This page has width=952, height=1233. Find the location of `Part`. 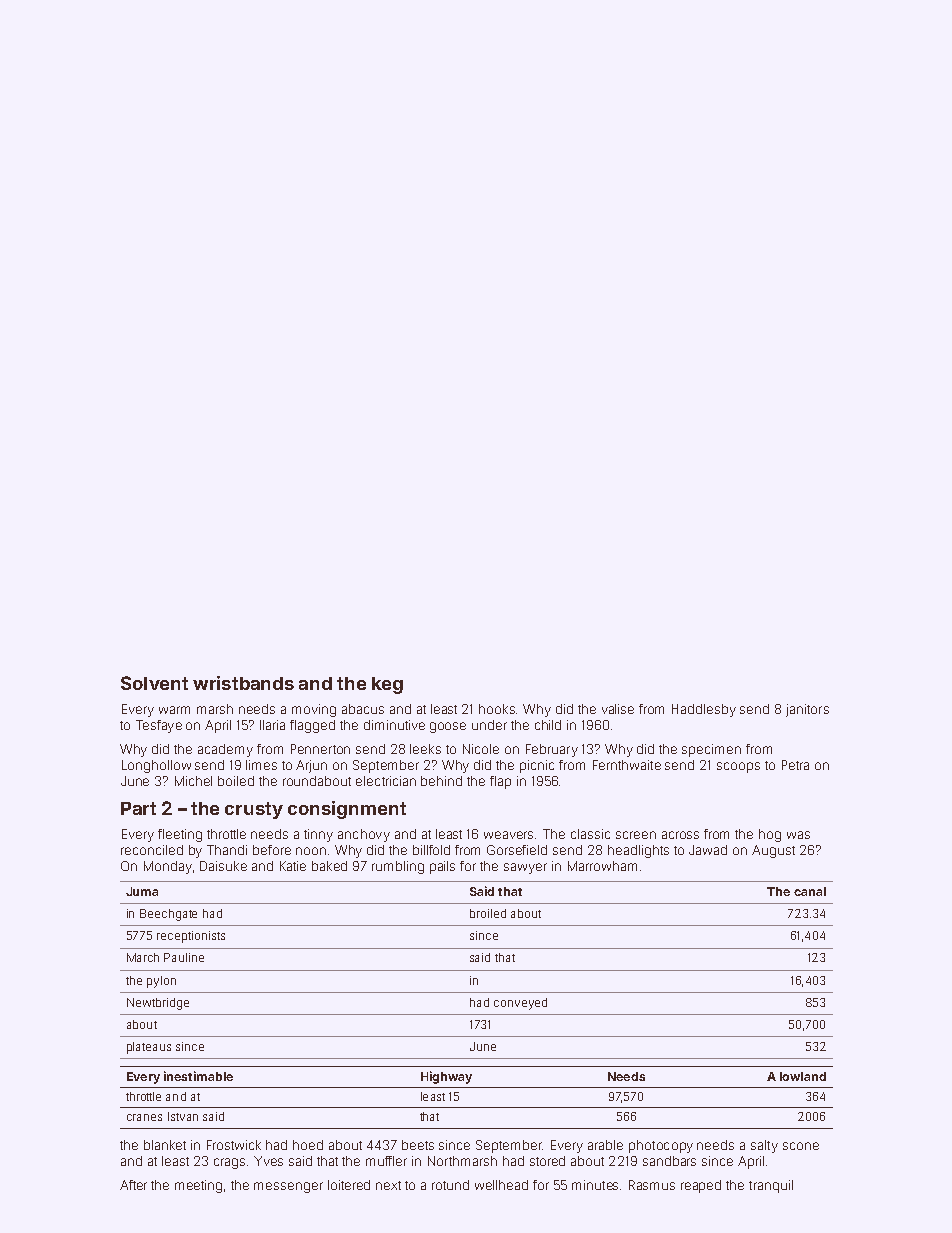

Part is located at coordinates (138, 808).
